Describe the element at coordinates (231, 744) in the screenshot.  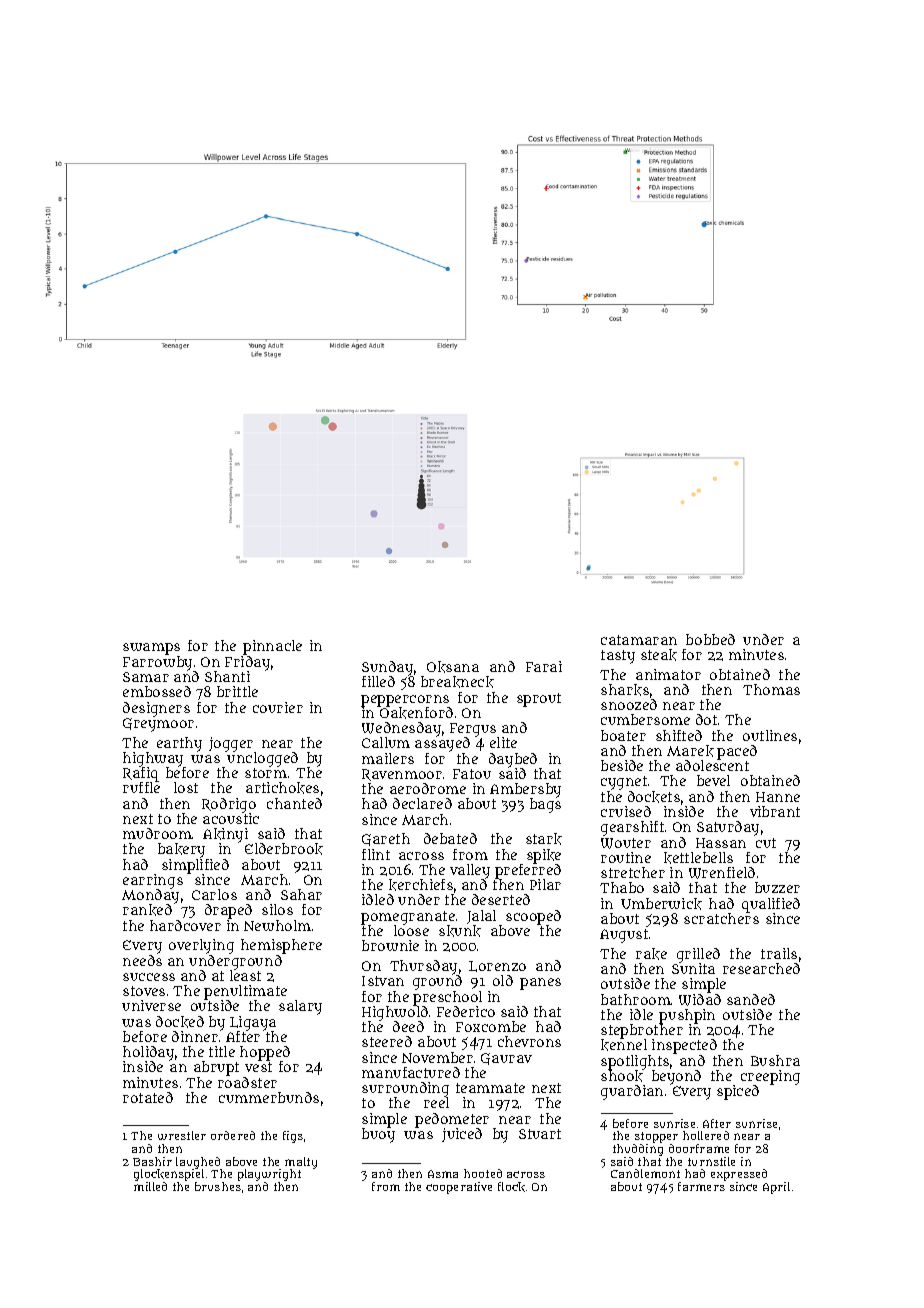
I see `jogger` at that location.
